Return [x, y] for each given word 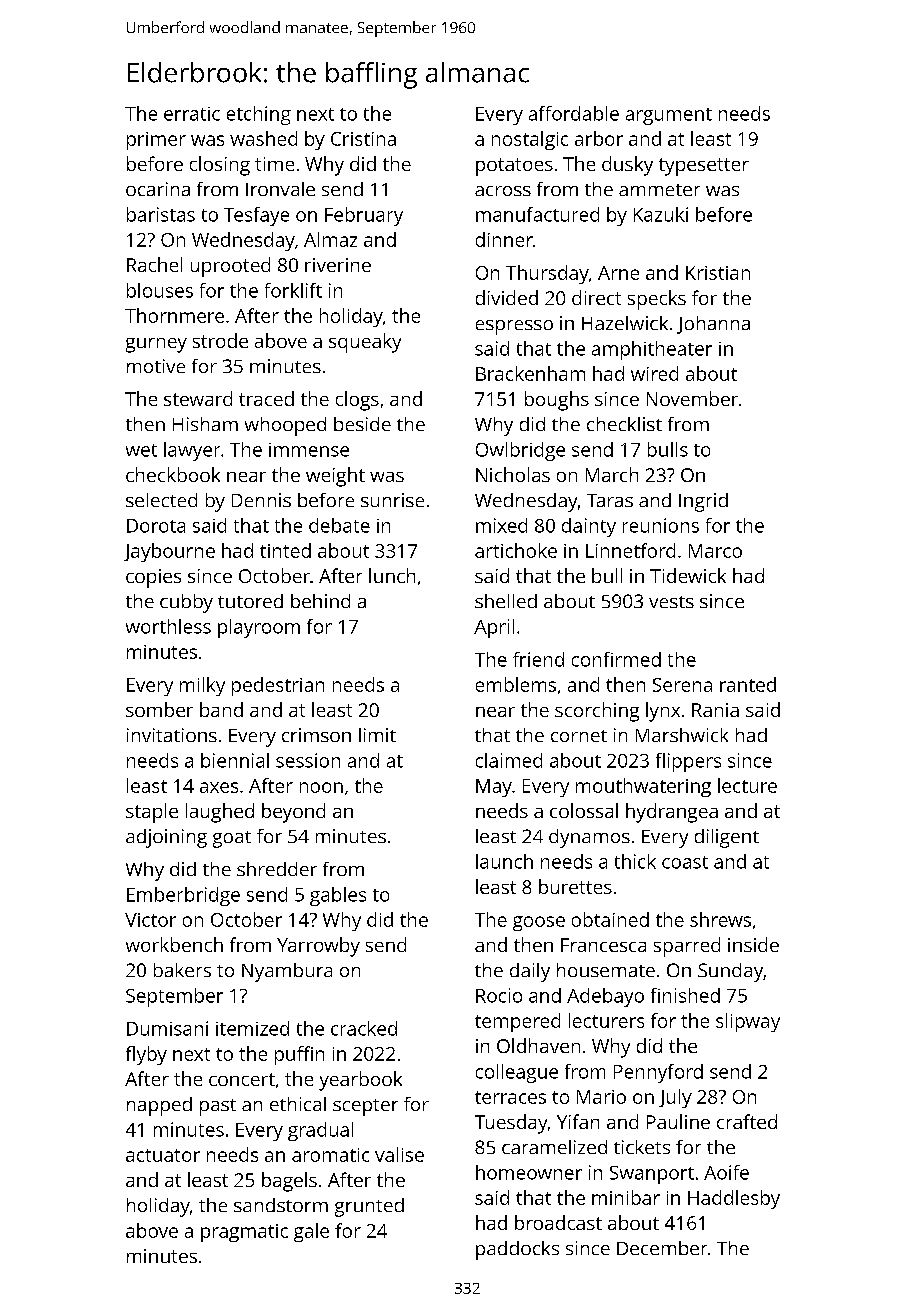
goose [539, 923]
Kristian [718, 273]
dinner [504, 239]
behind [320, 601]
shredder [277, 869]
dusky [627, 166]
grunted [369, 1207]
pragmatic [244, 1233]
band [221, 709]
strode [220, 340]
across [503, 191]
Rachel [154, 264]
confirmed [616, 659]
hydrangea [672, 813]
